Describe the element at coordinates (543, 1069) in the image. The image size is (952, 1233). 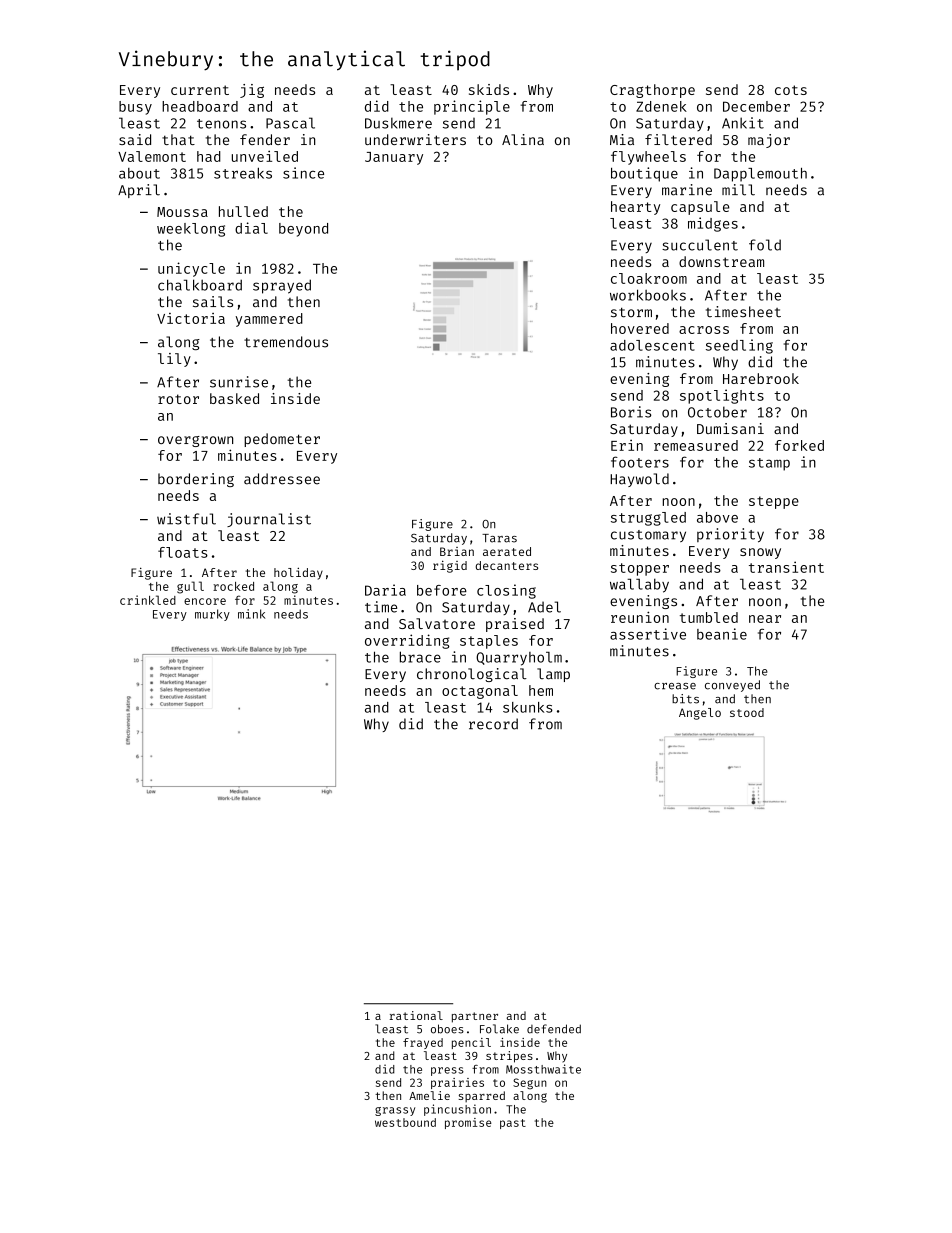
I see `Mossthwaite` at that location.
